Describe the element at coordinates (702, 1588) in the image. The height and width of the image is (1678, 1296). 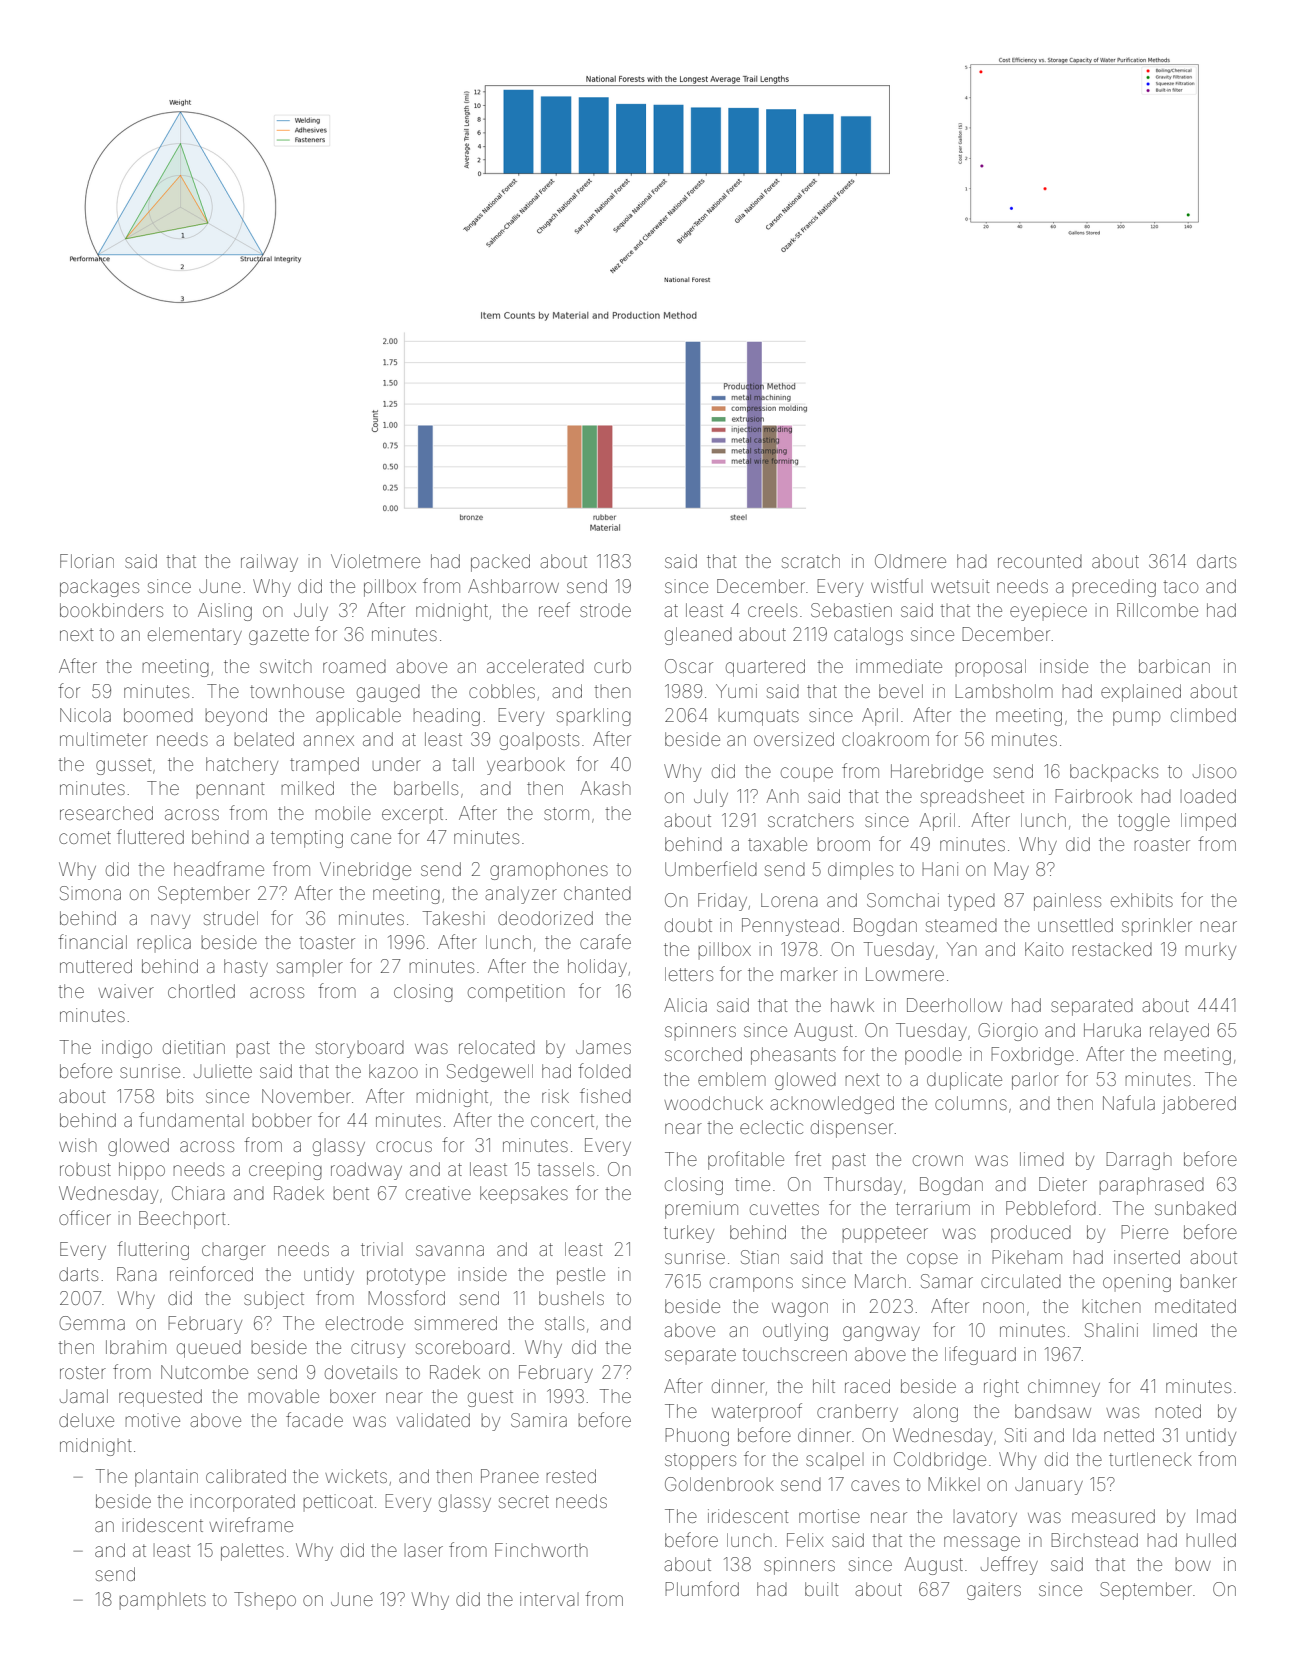
I see `Plumford` at that location.
